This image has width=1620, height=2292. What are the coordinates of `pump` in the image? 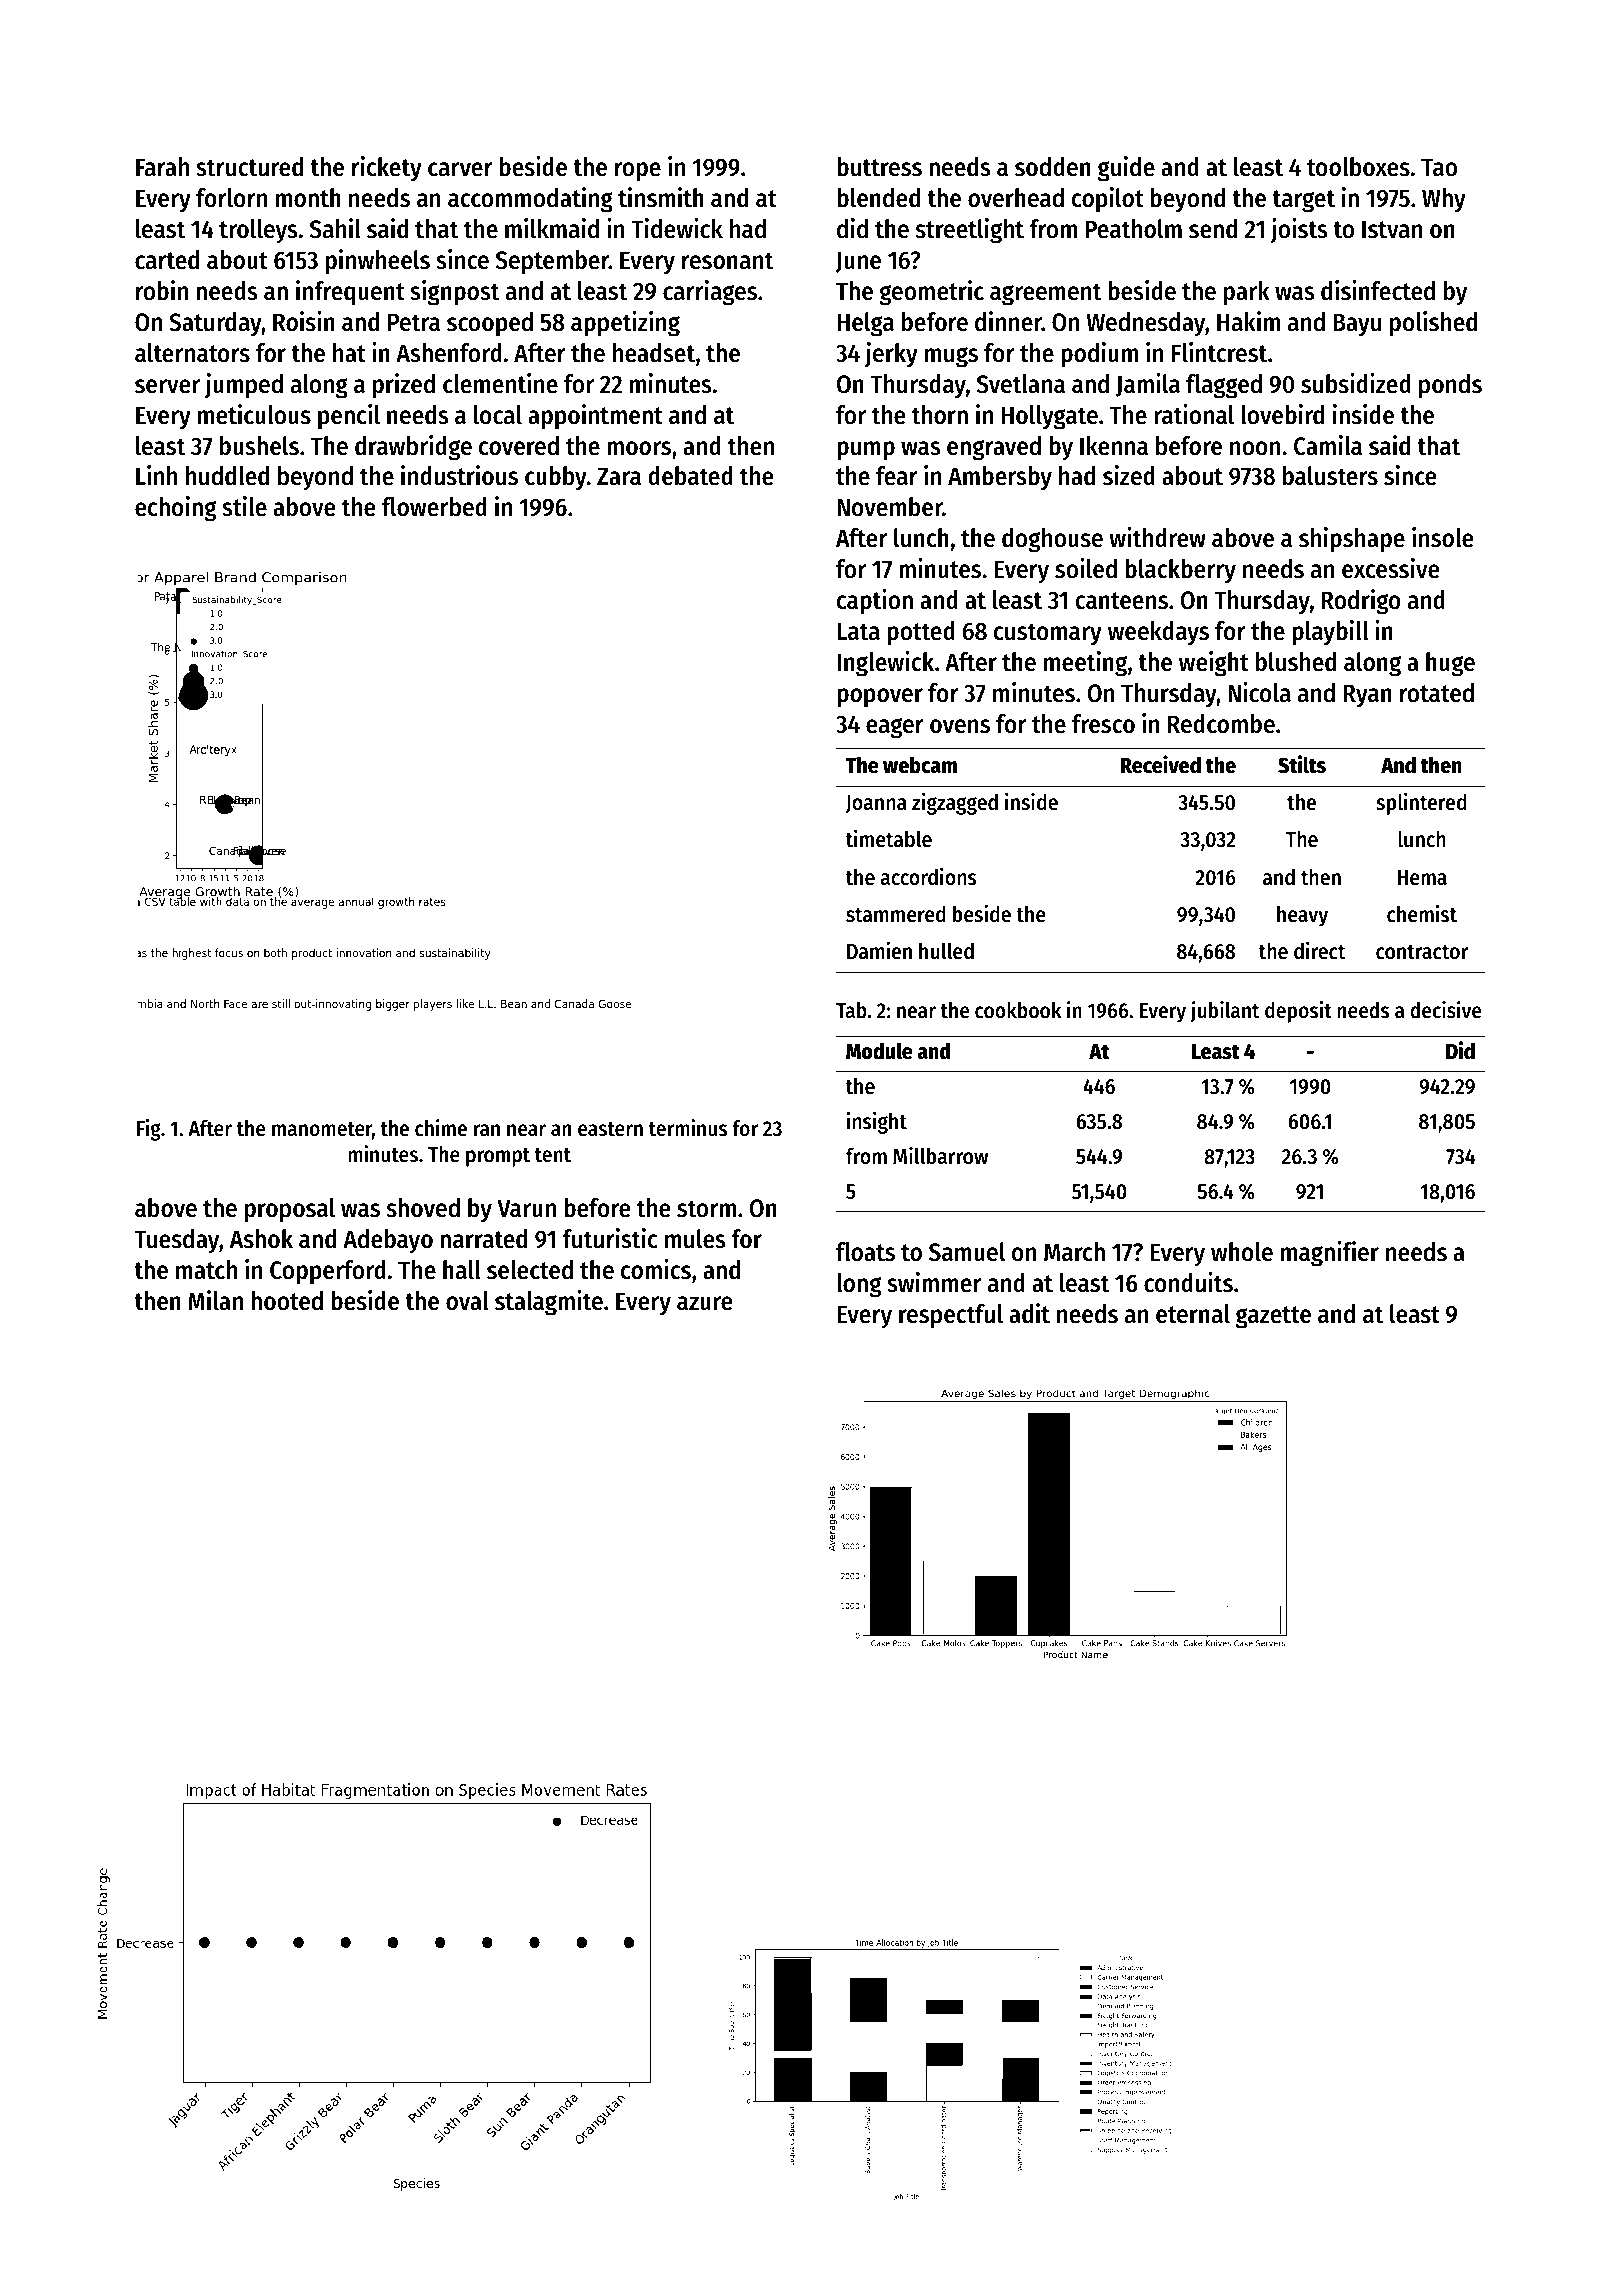 It's located at (866, 451).
